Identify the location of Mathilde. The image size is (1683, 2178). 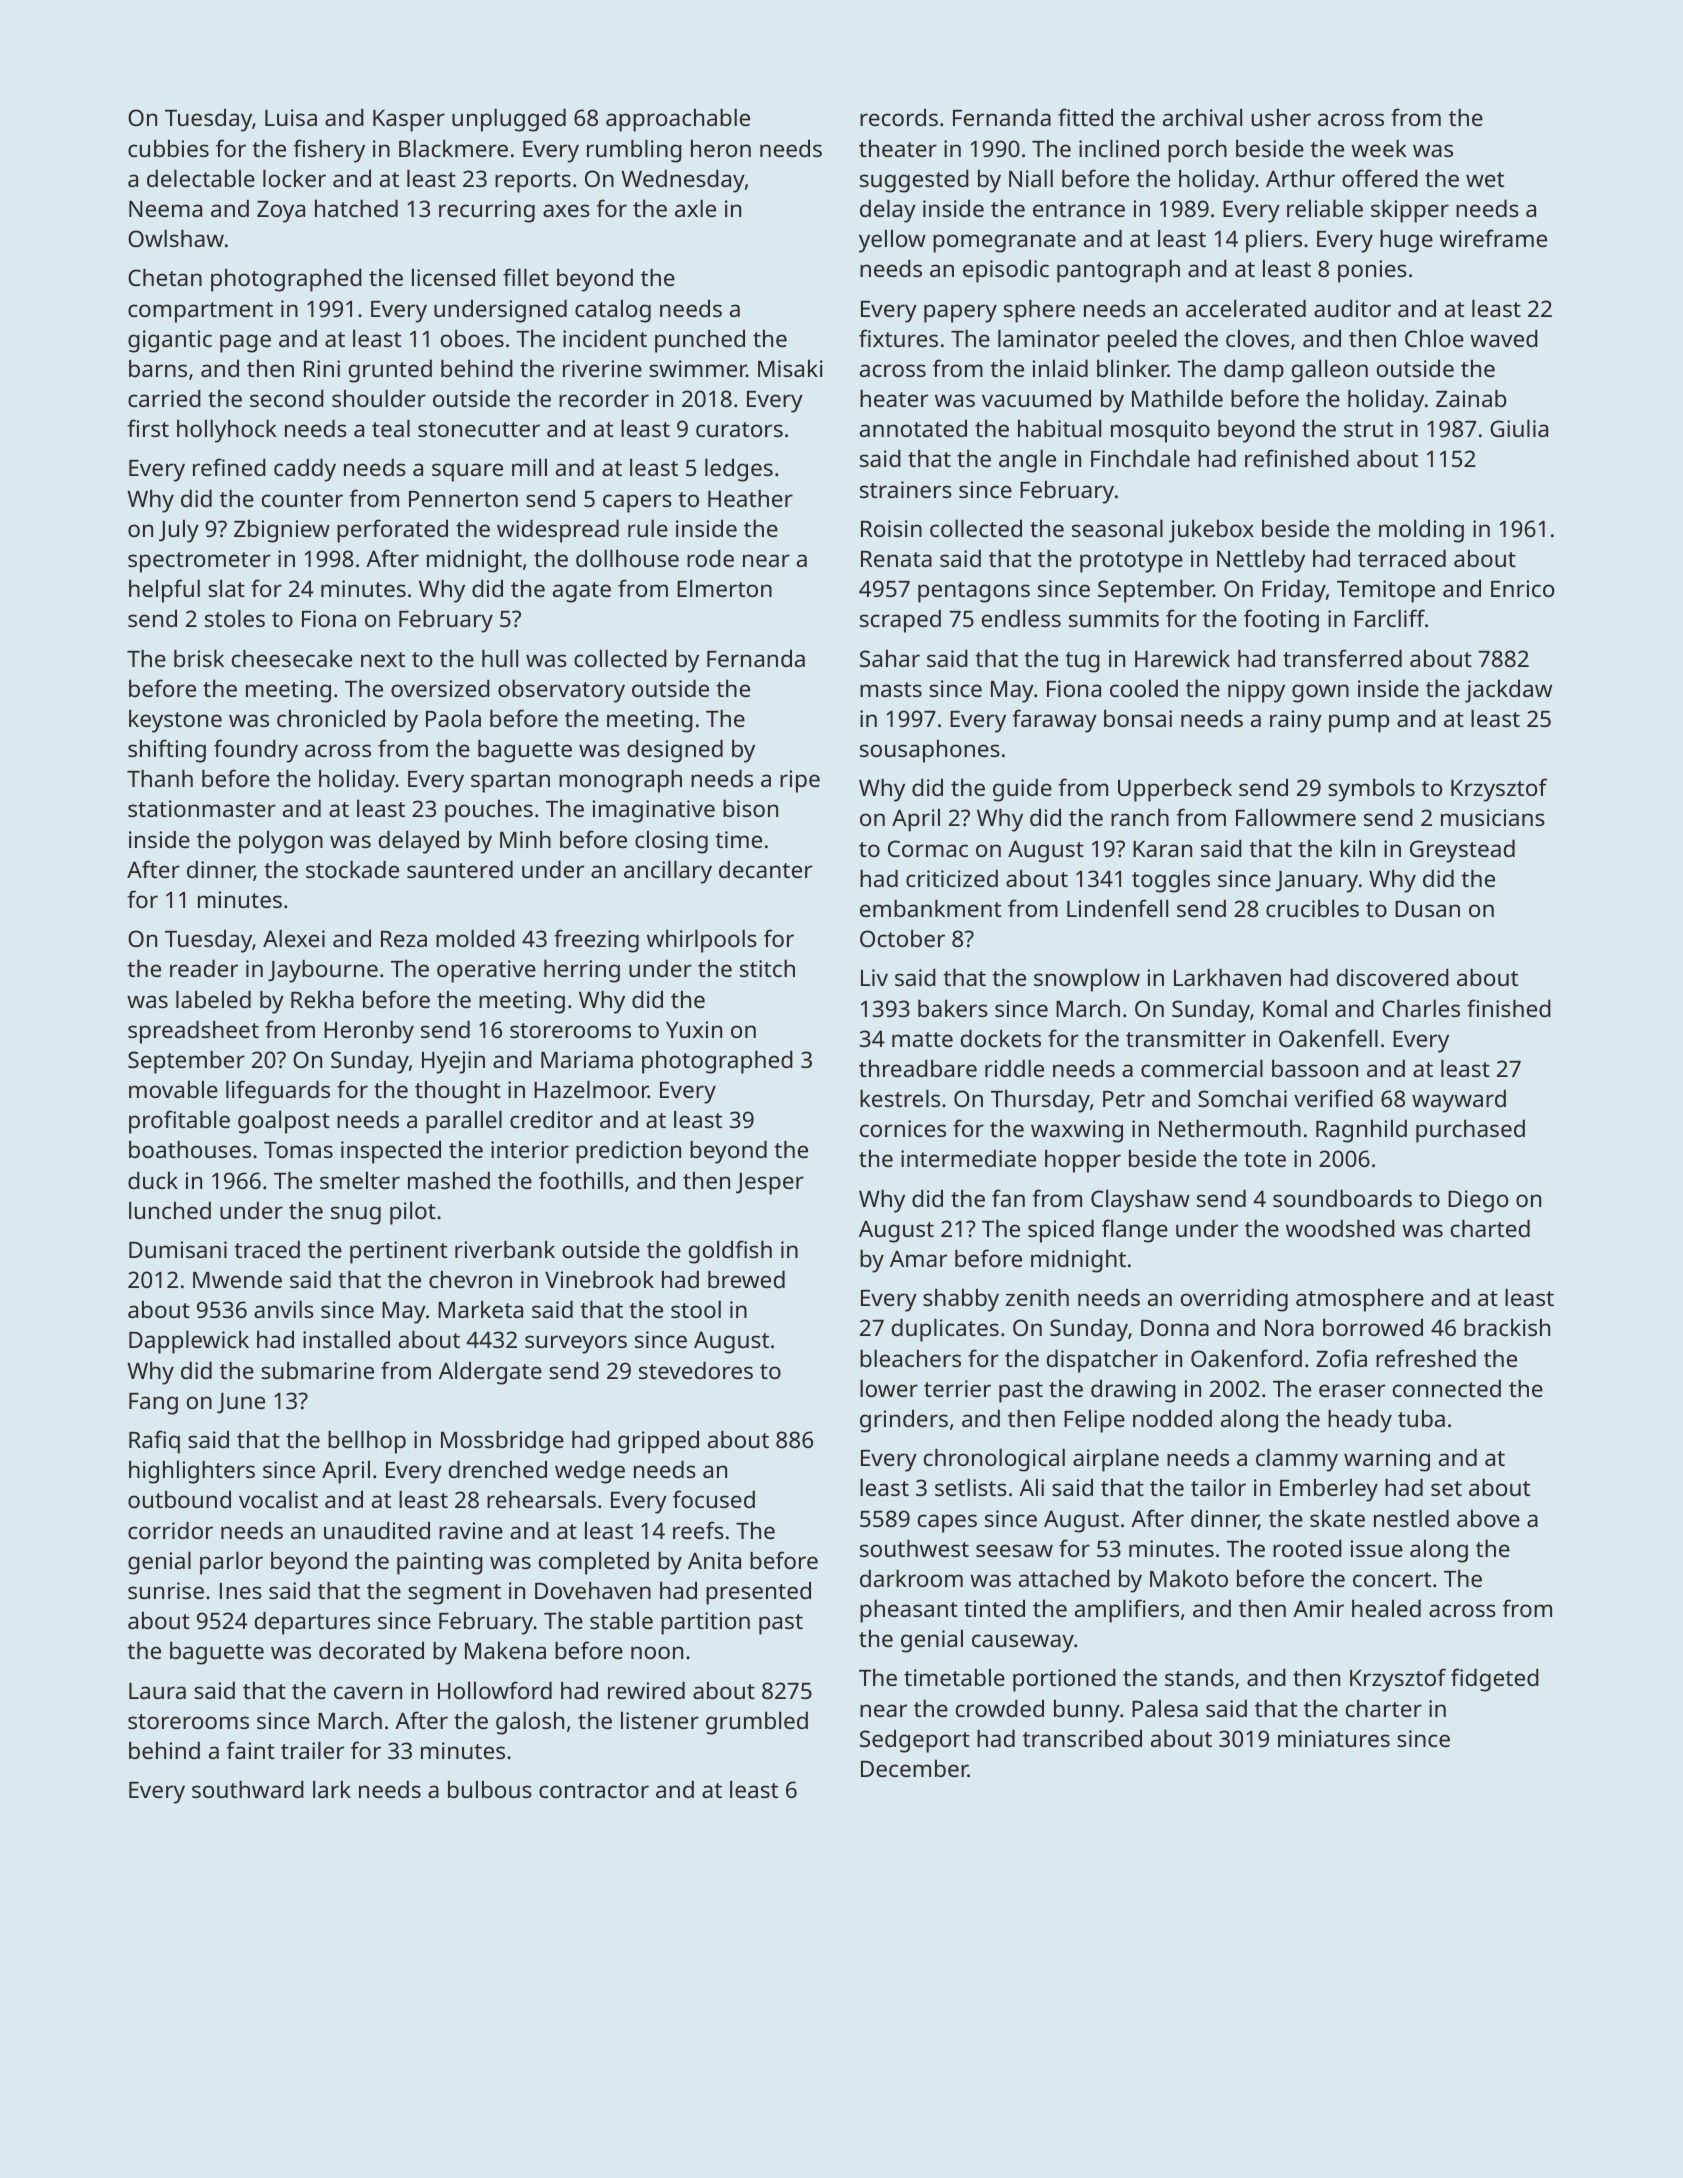
(1177, 398).
